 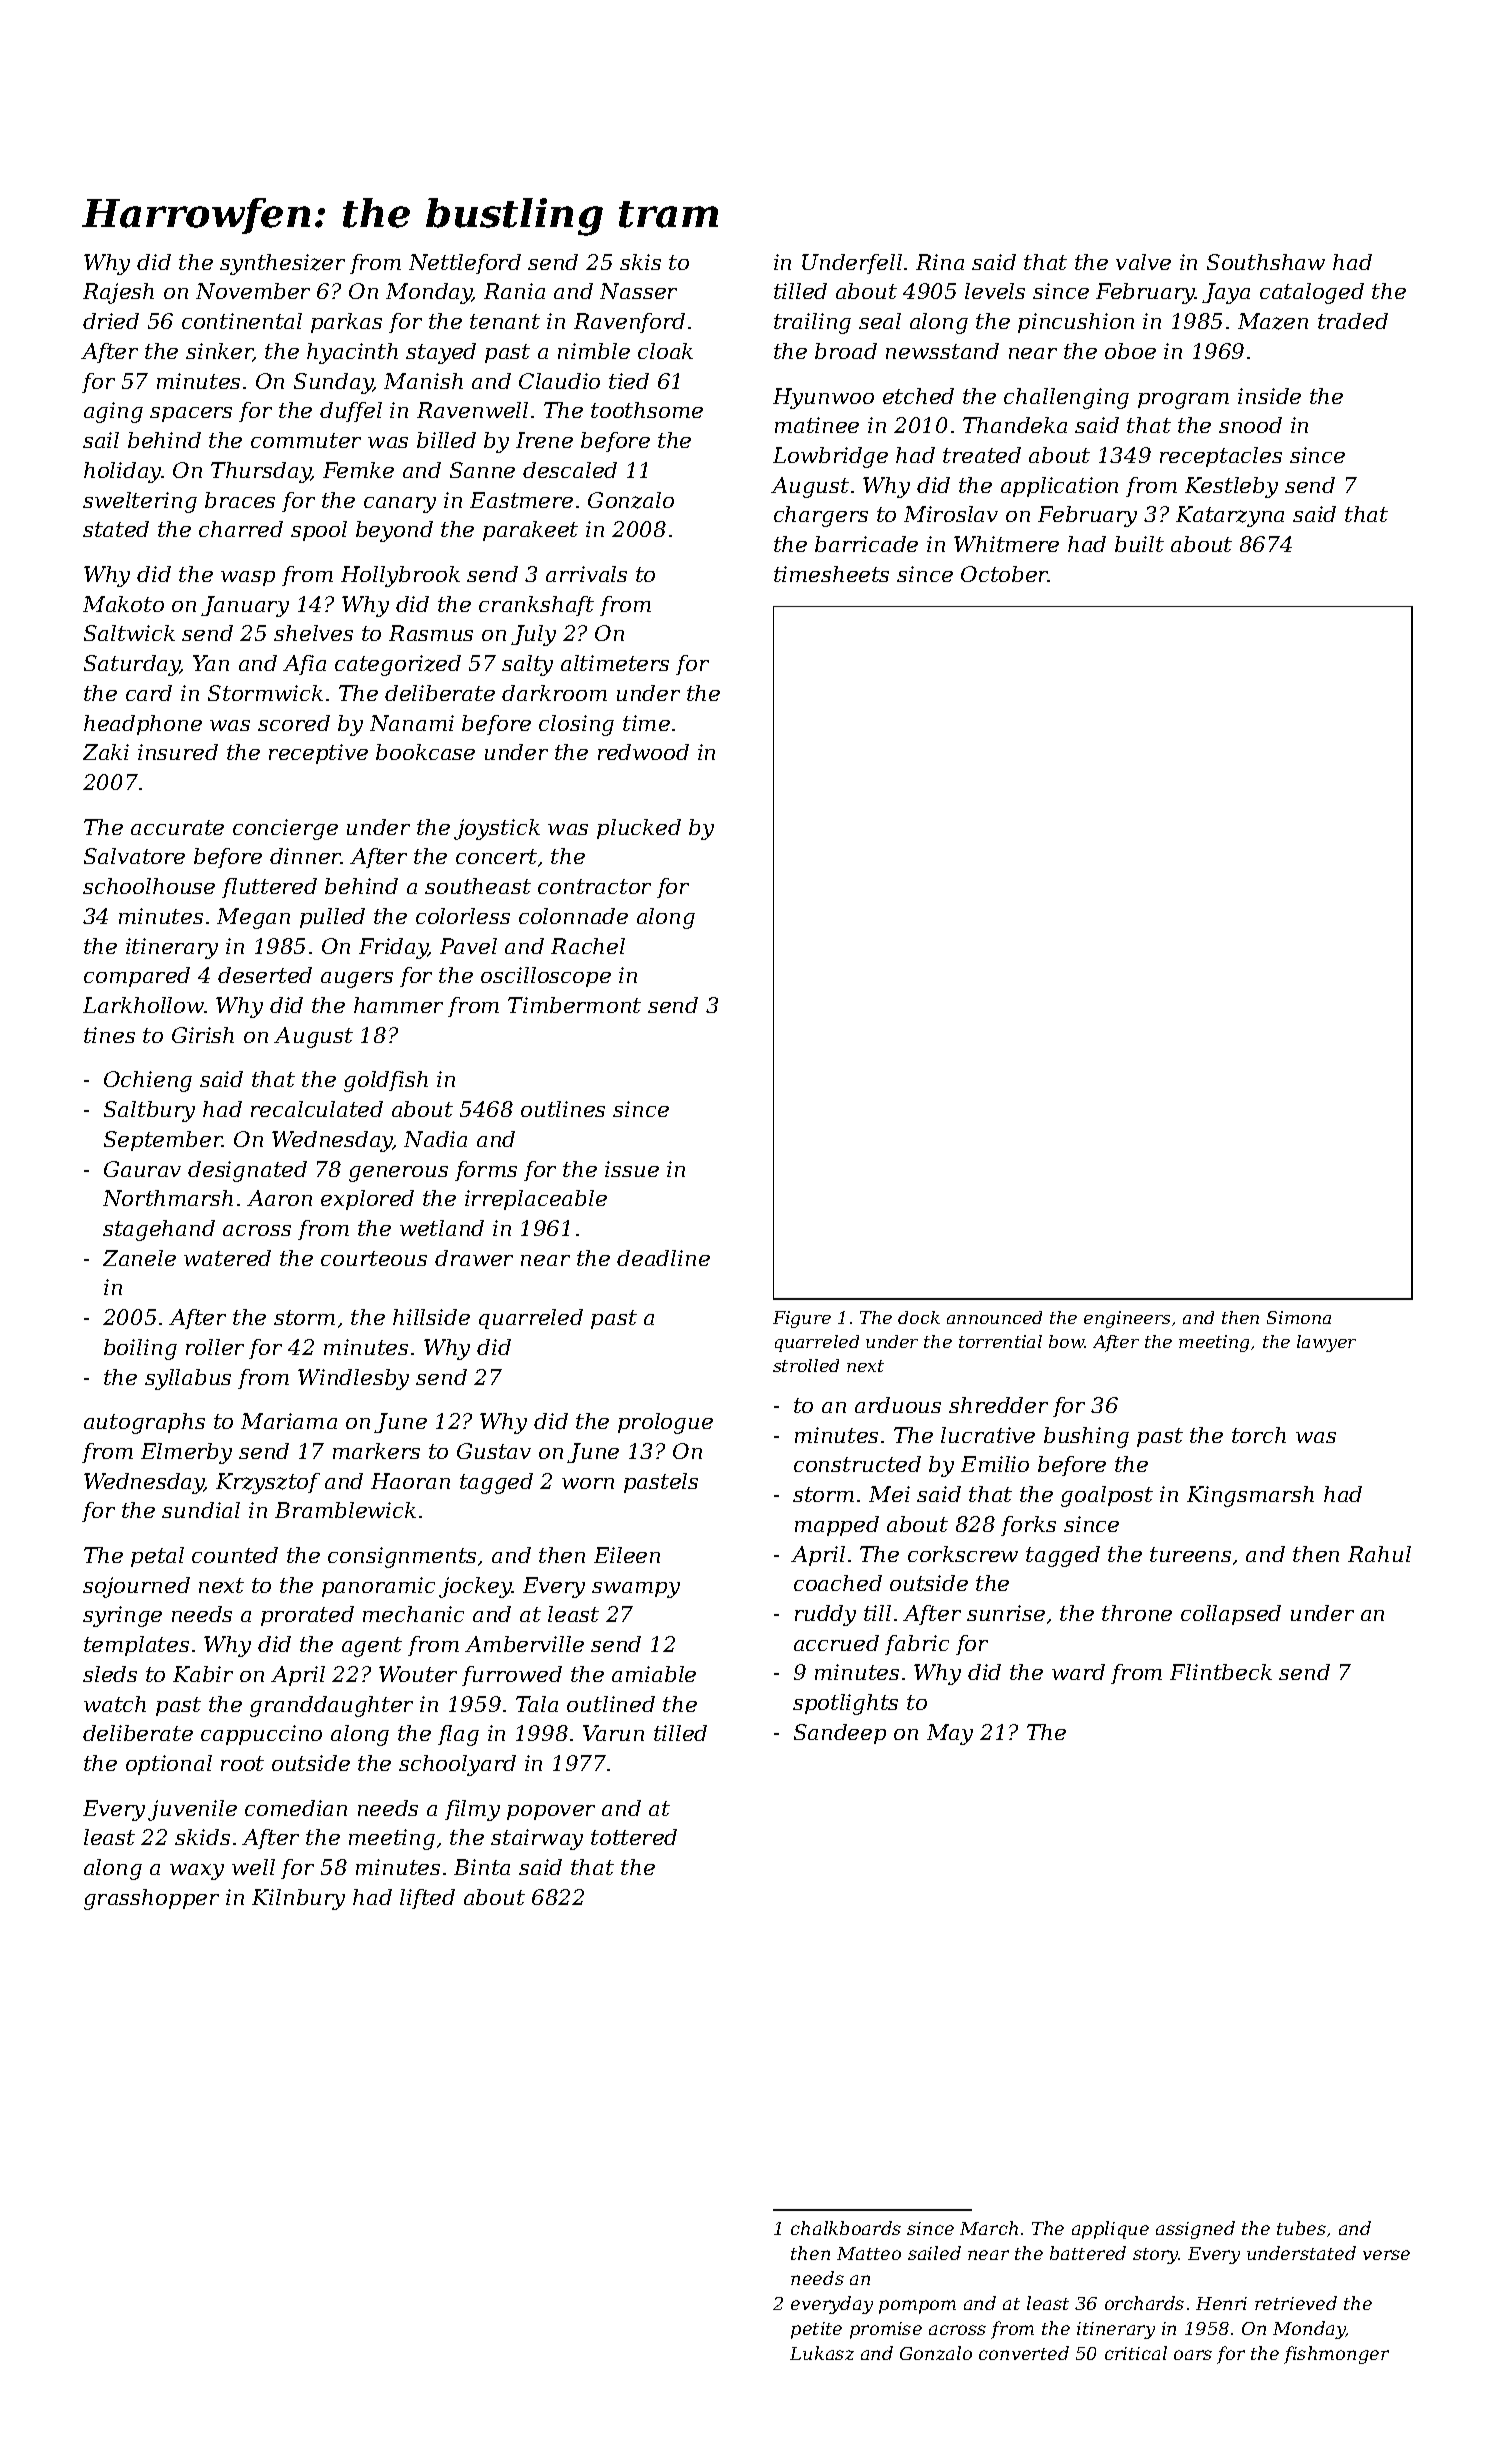 I want to click on snood, so click(x=1250, y=425).
